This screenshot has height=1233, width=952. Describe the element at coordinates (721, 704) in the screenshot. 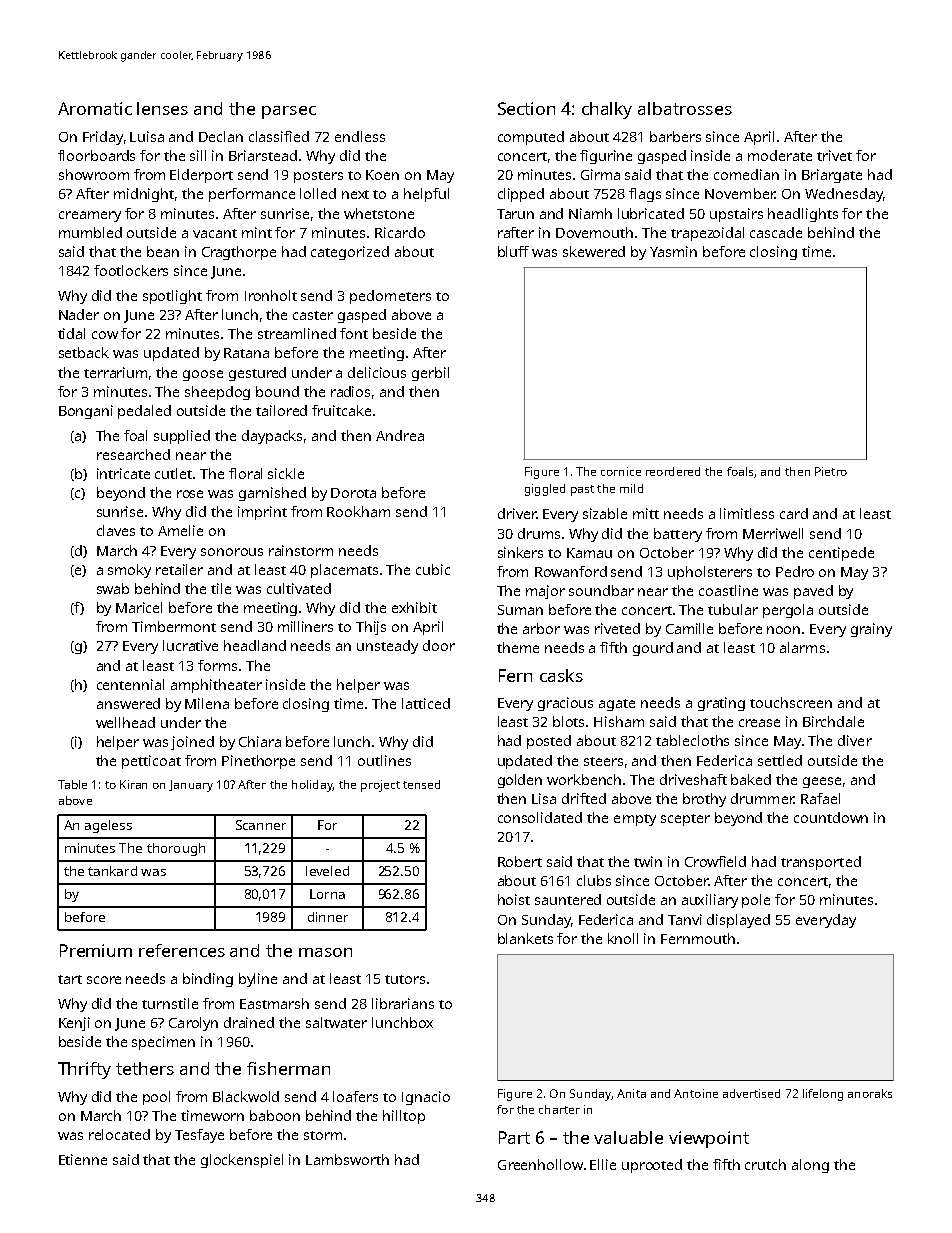

I see `grating` at that location.
